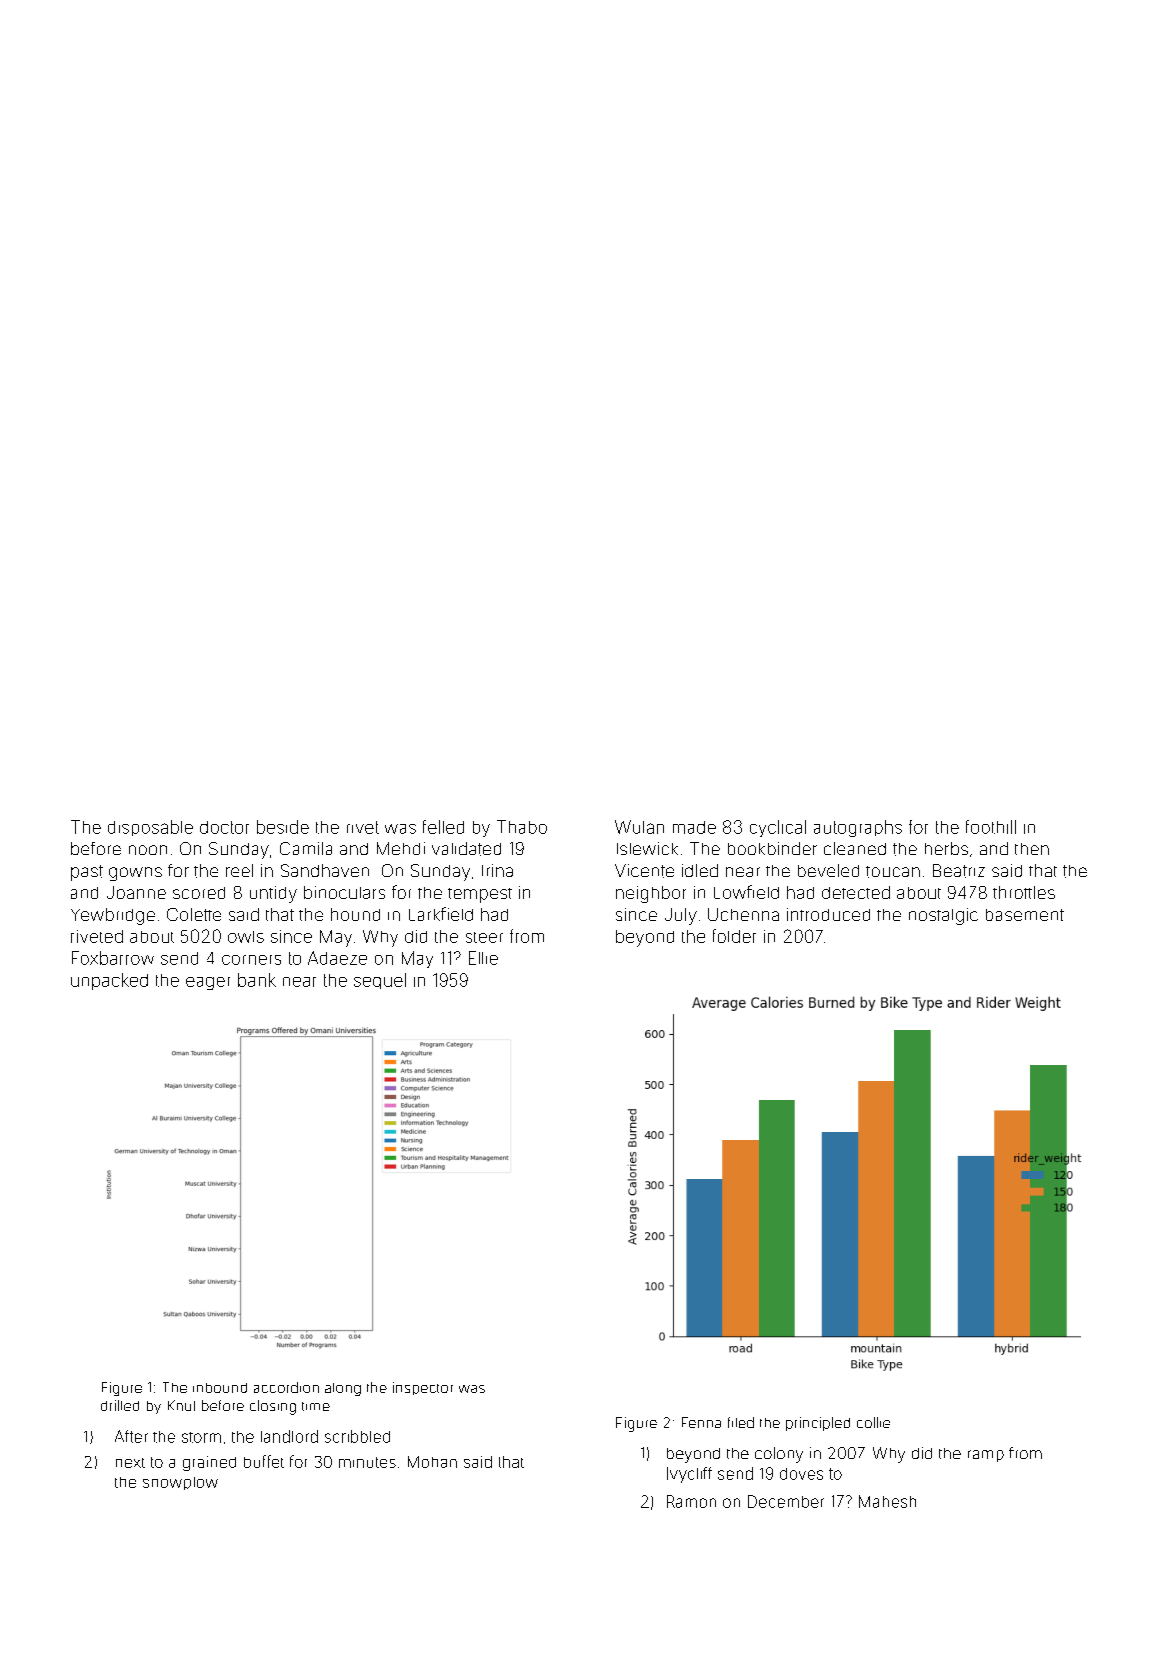 The height and width of the document is (1654, 1165). What do you see at coordinates (1025, 915) in the document?
I see `basement` at bounding box center [1025, 915].
